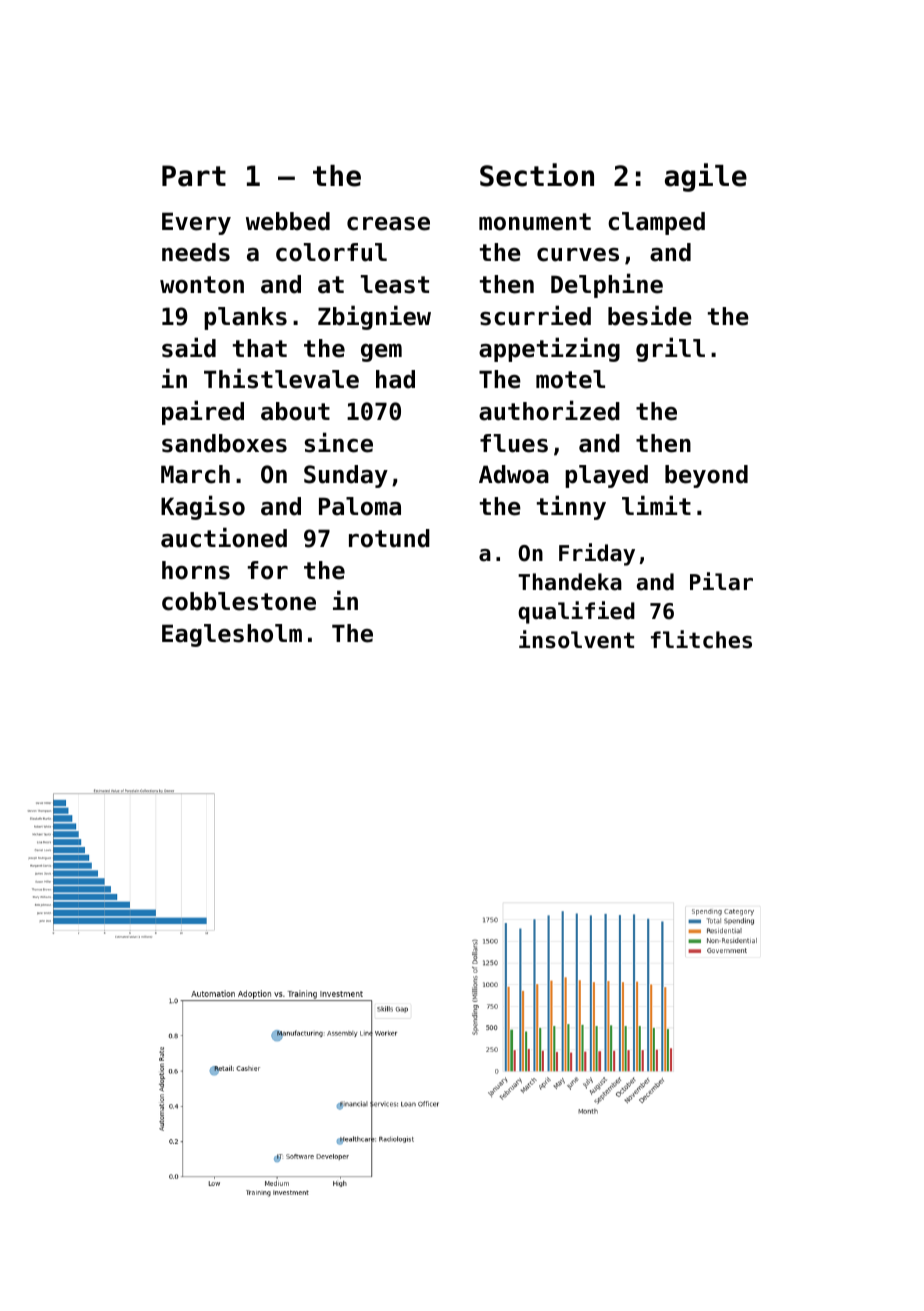 Image resolution: width=924 pixels, height=1311 pixels. What do you see at coordinates (537, 175) in the screenshot?
I see `Section` at bounding box center [537, 175].
